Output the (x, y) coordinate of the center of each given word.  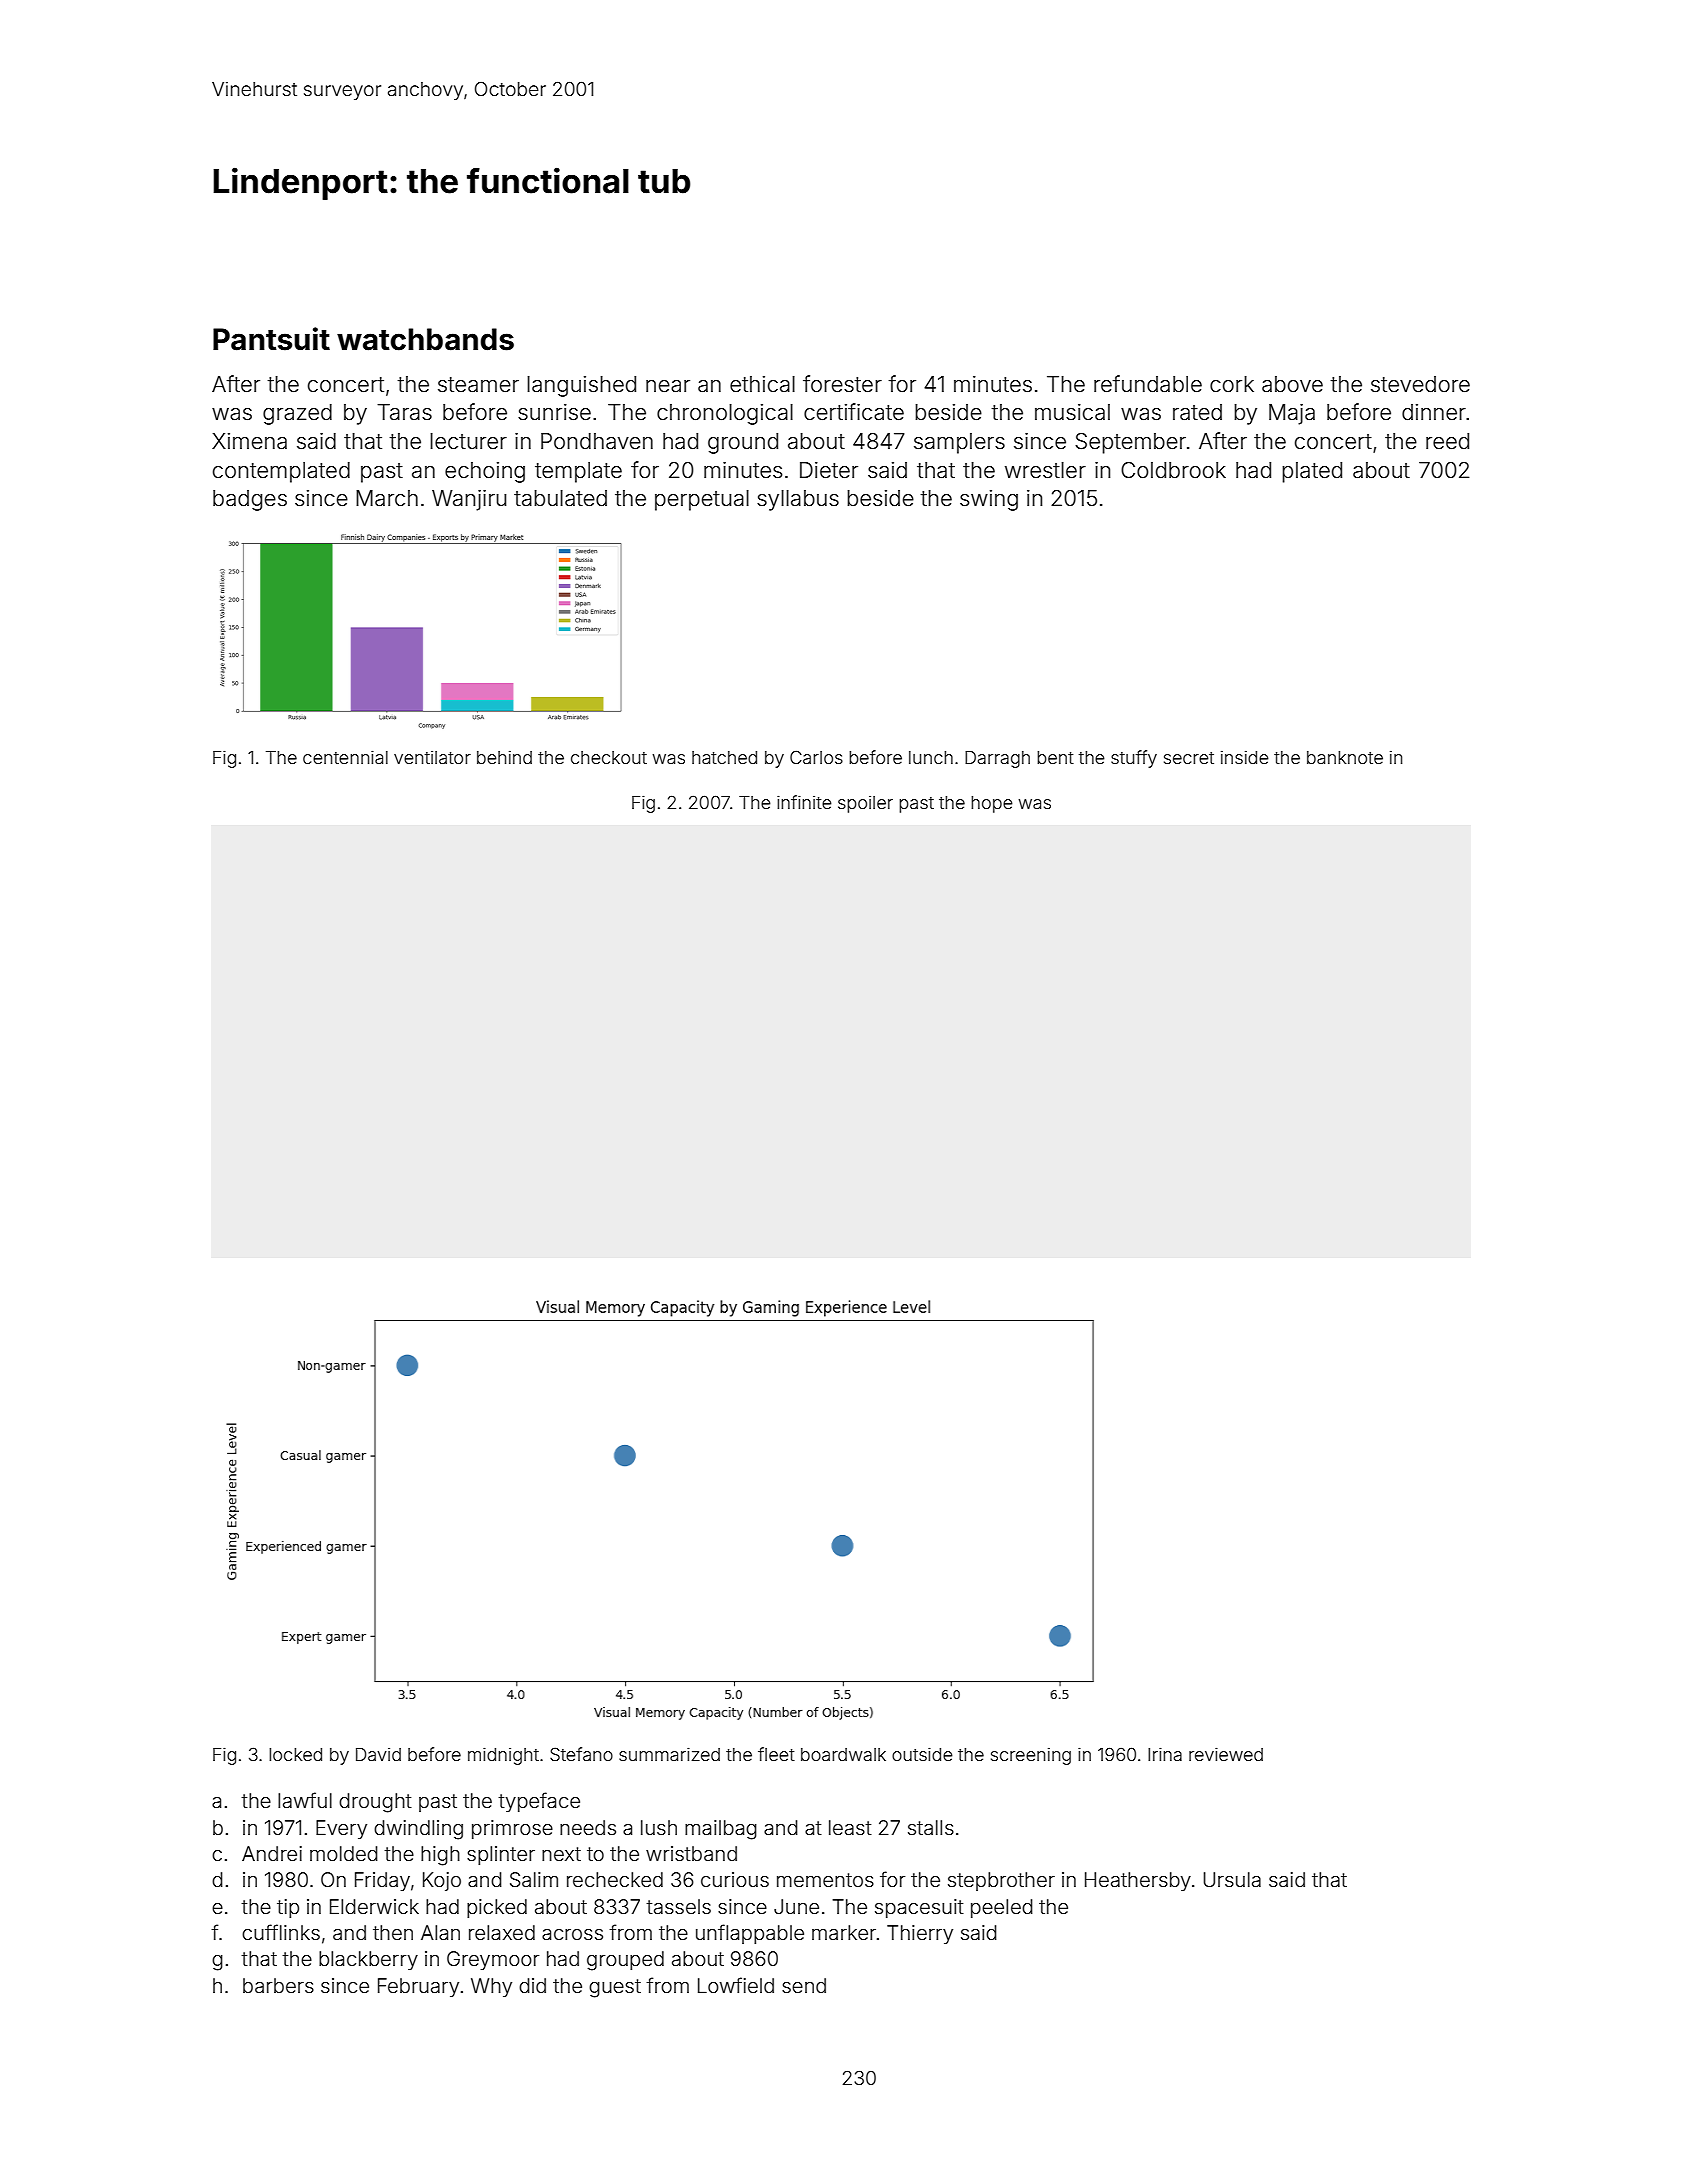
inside (1244, 757)
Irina (1165, 1754)
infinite (804, 802)
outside (922, 1754)
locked (295, 1754)
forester (842, 384)
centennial (345, 757)
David (378, 1754)
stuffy (1134, 759)
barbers (278, 1985)
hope (991, 804)
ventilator (432, 757)
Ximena (249, 441)
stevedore (1420, 384)
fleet (776, 1754)
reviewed (1226, 1754)
